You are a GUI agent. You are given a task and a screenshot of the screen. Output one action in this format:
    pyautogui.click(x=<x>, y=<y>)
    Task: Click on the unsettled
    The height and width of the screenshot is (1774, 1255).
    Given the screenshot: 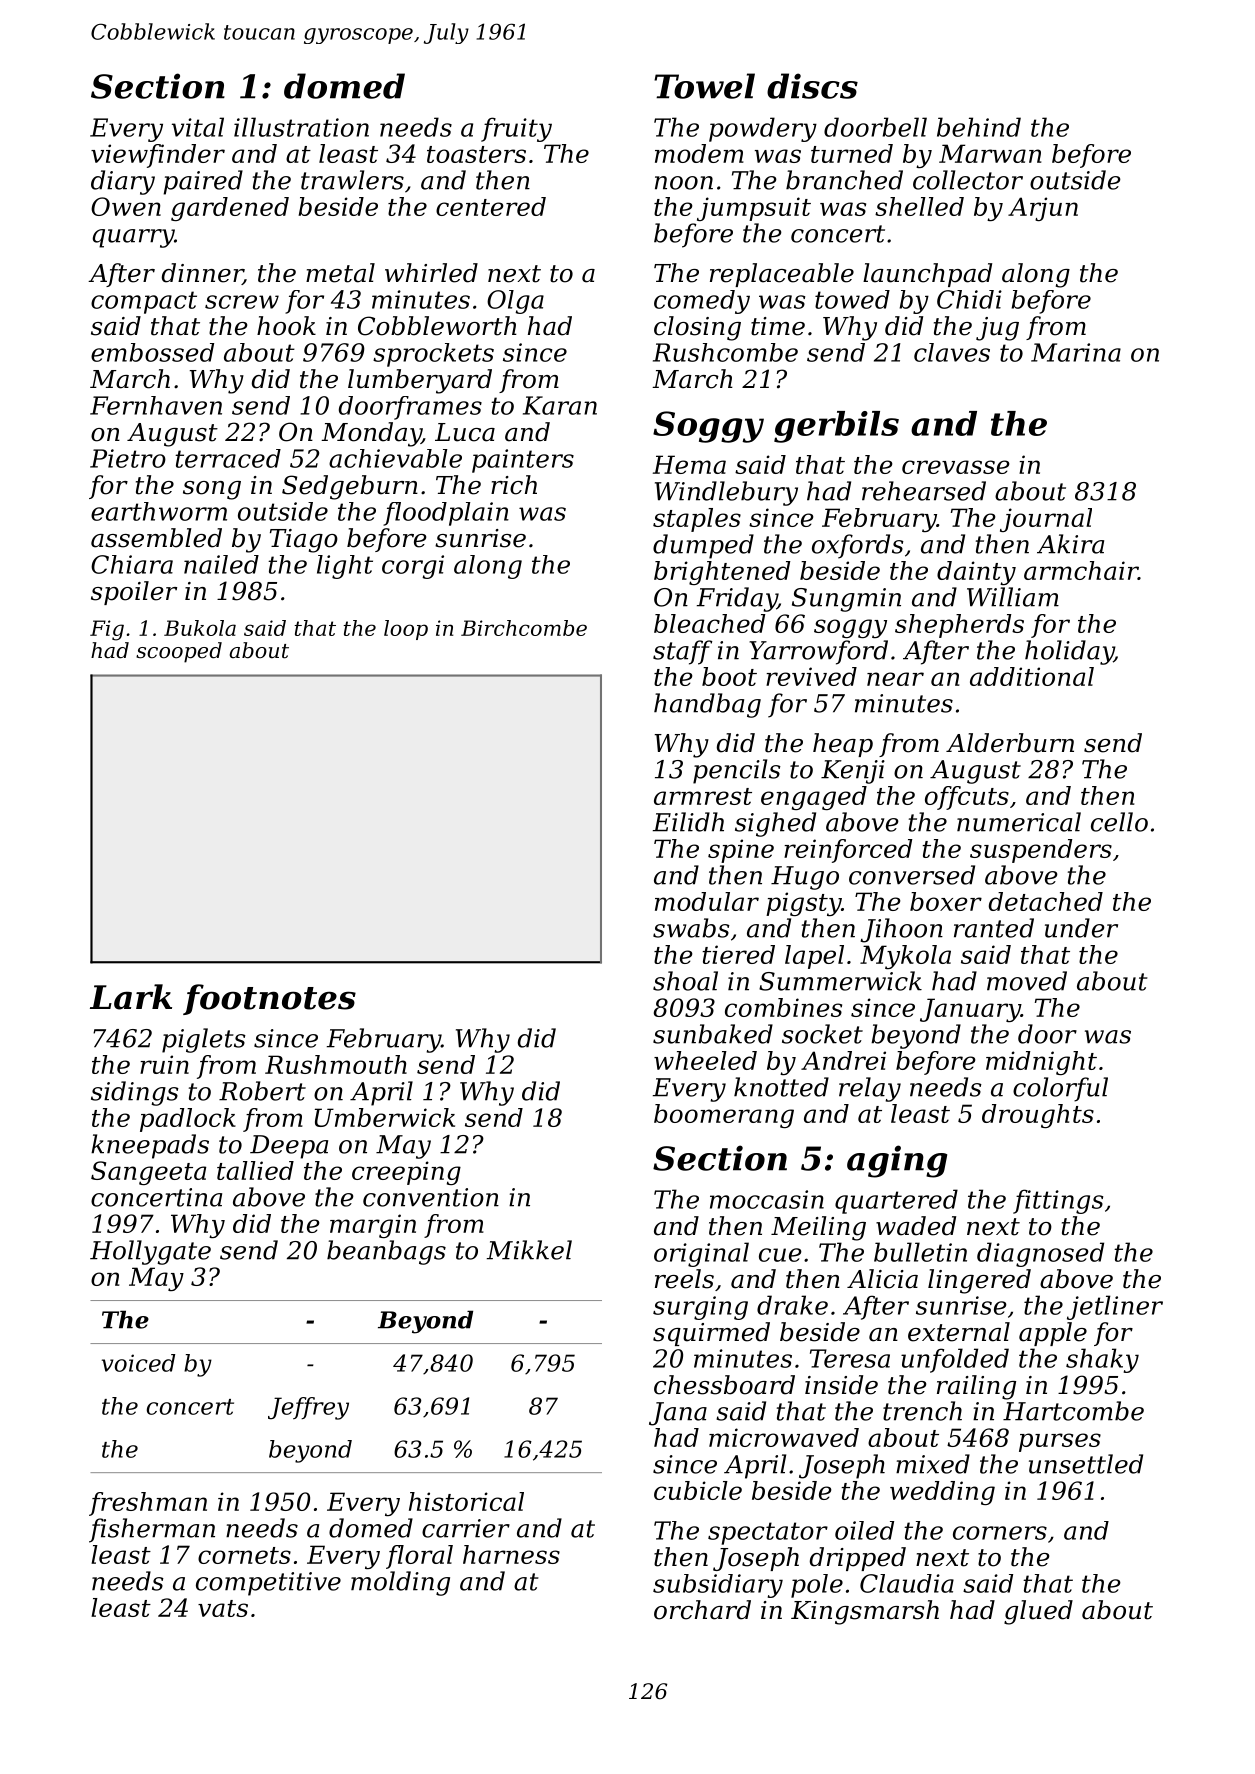 What is the action you would take?
    pyautogui.click(x=1086, y=1464)
